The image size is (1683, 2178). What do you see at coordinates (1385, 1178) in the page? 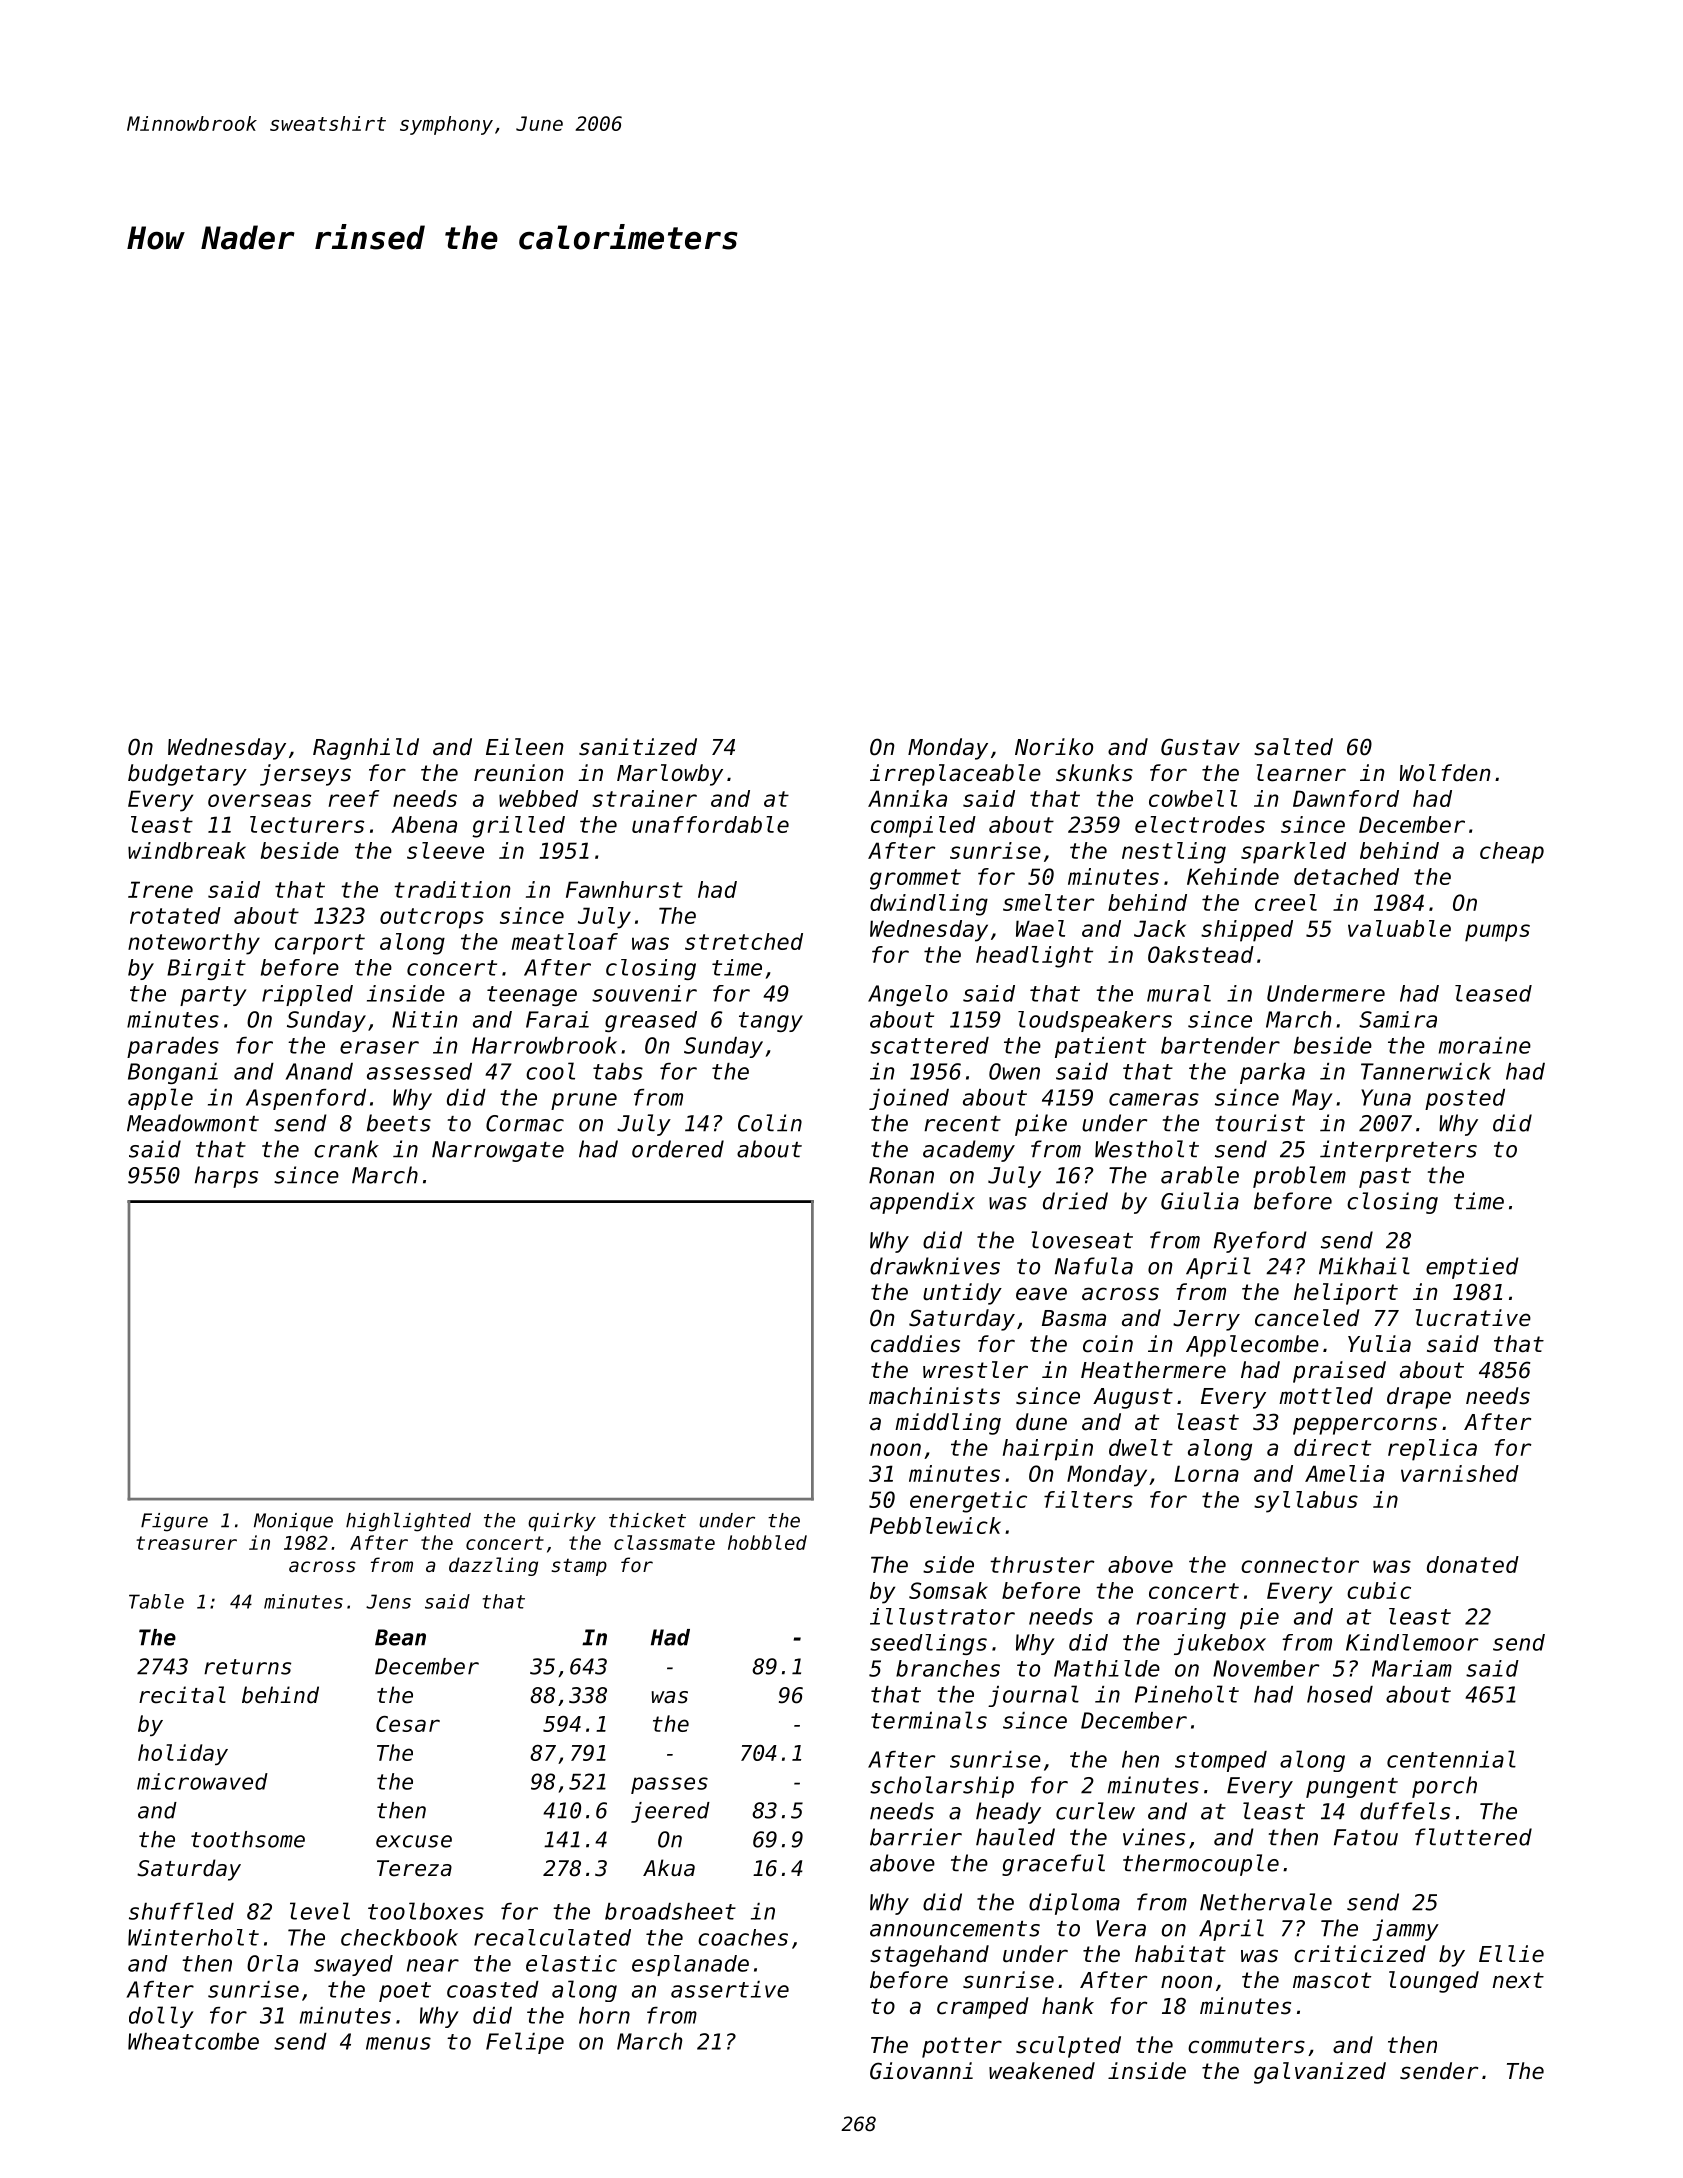
I see `past` at bounding box center [1385, 1178].
